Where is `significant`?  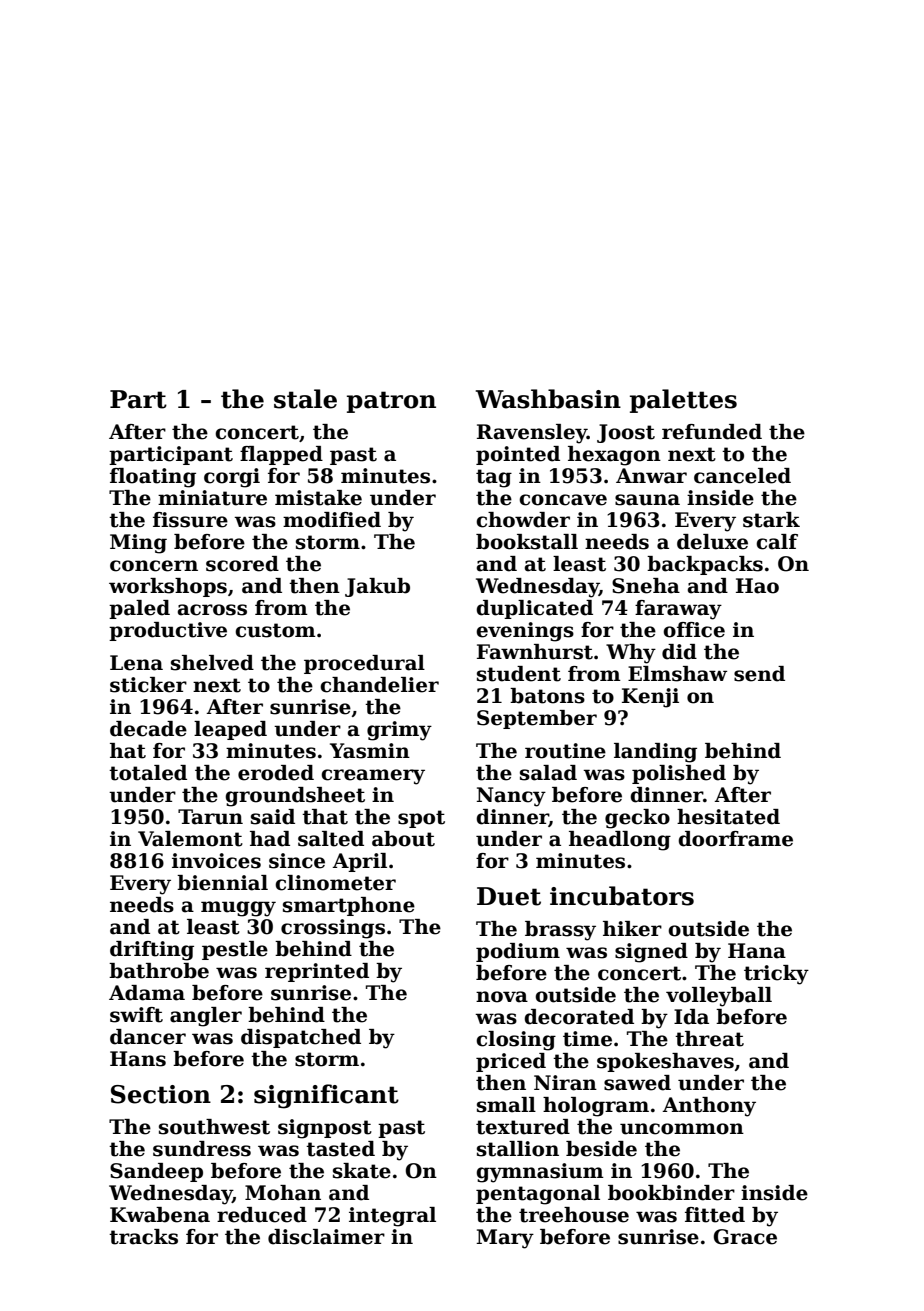 significant is located at coordinates (326, 1096).
